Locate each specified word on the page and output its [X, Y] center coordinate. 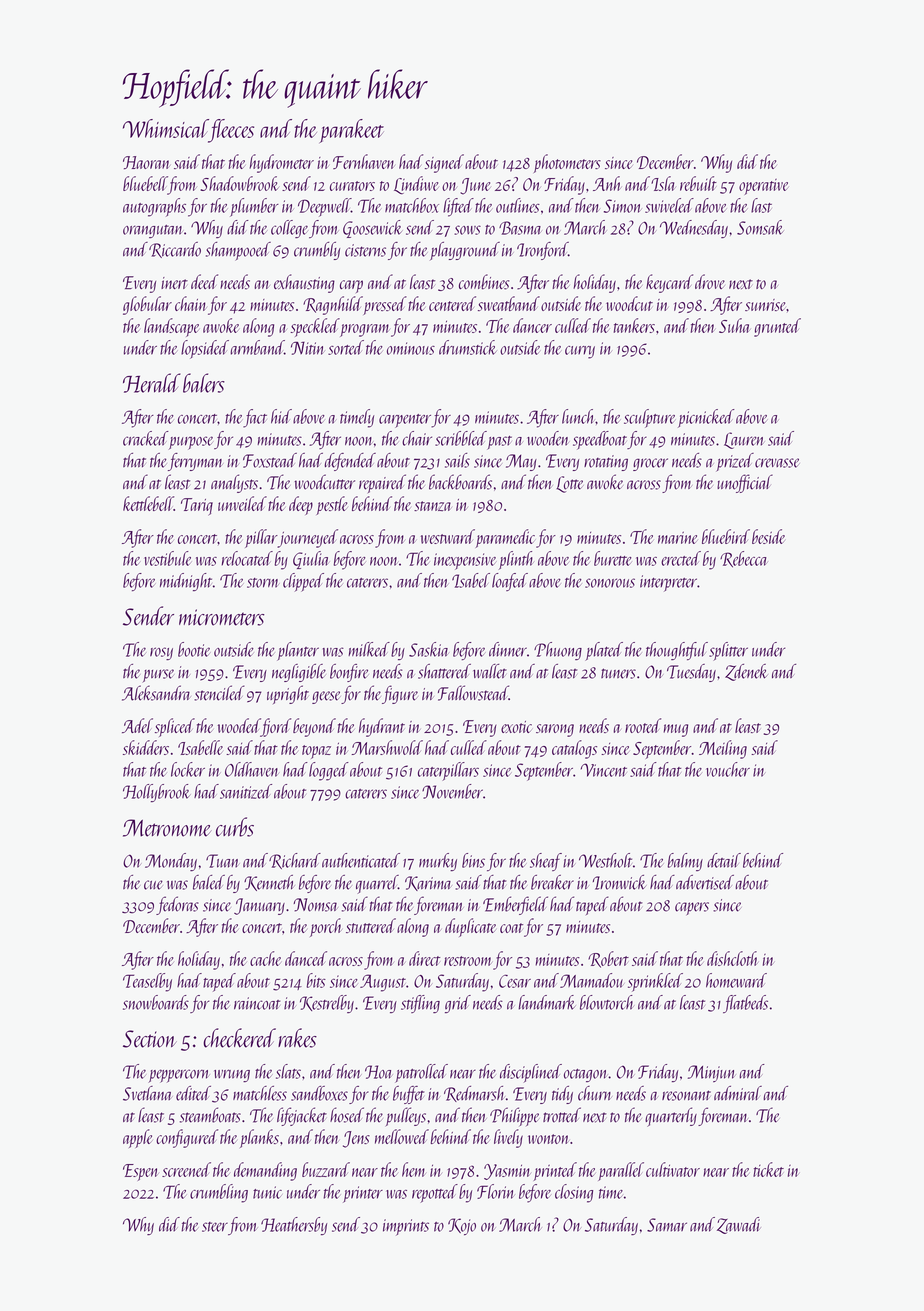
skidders [146, 747]
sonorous [610, 583]
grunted [777, 327]
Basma [520, 228]
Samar [667, 1225]
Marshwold [387, 747]
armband [257, 347]
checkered [239, 1038]
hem [414, 1169]
